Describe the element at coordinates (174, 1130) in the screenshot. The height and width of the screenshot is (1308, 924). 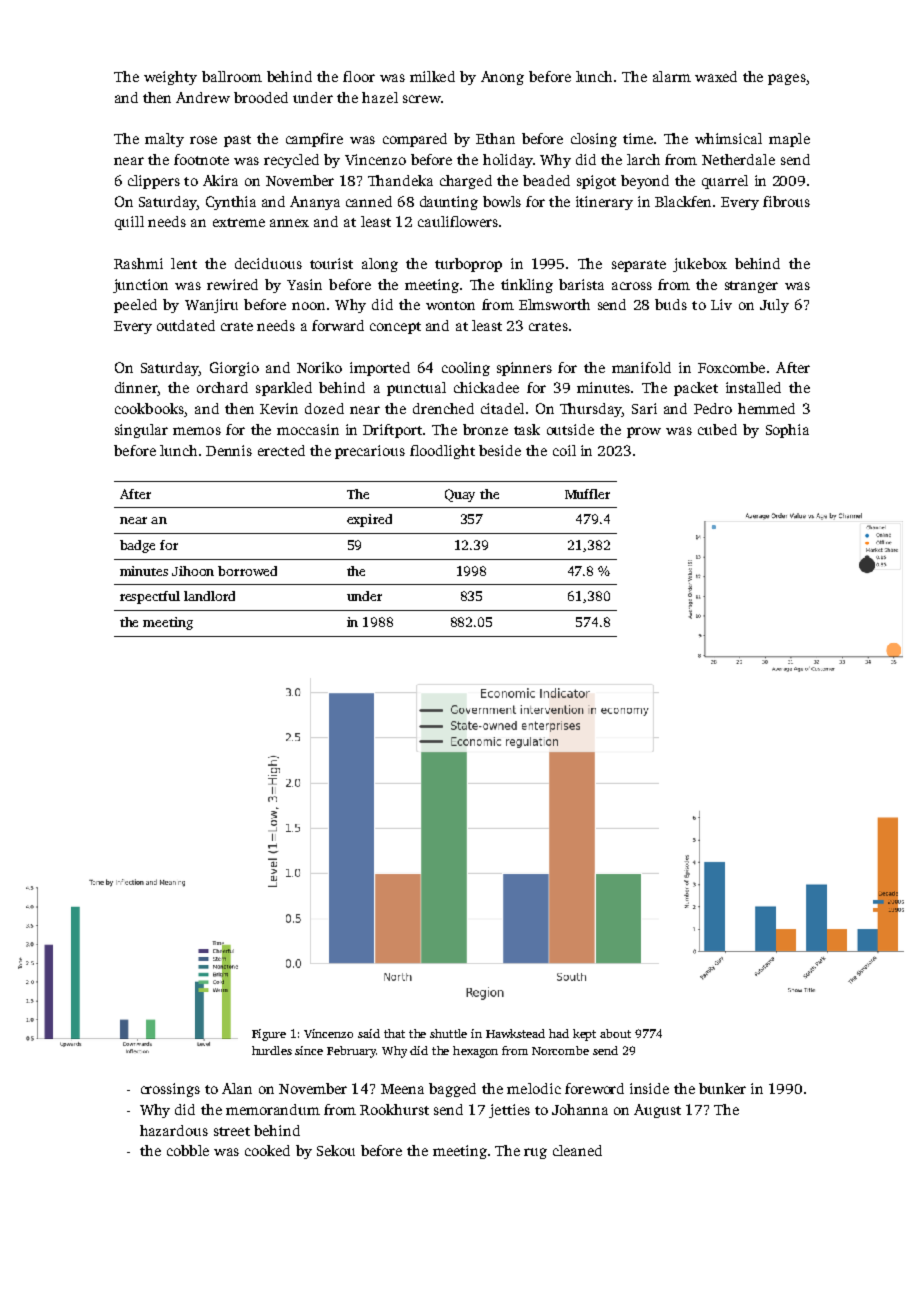
I see `hazardous` at that location.
